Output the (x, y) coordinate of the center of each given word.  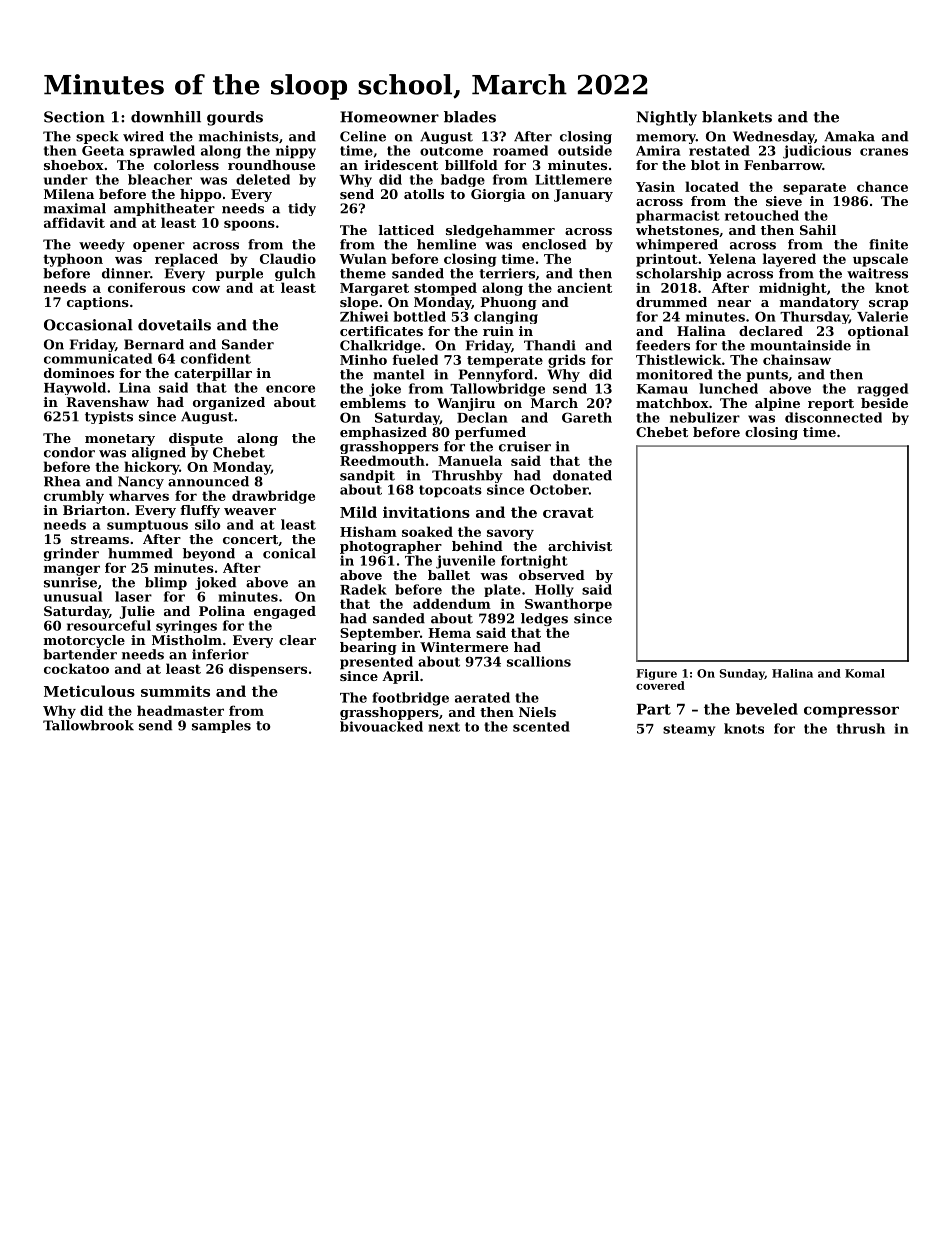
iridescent (401, 165)
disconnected (833, 417)
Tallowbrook (88, 725)
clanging (506, 317)
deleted (263, 179)
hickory (151, 468)
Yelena (732, 258)
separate (814, 189)
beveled (767, 709)
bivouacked (381, 726)
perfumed (490, 433)
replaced (186, 260)
